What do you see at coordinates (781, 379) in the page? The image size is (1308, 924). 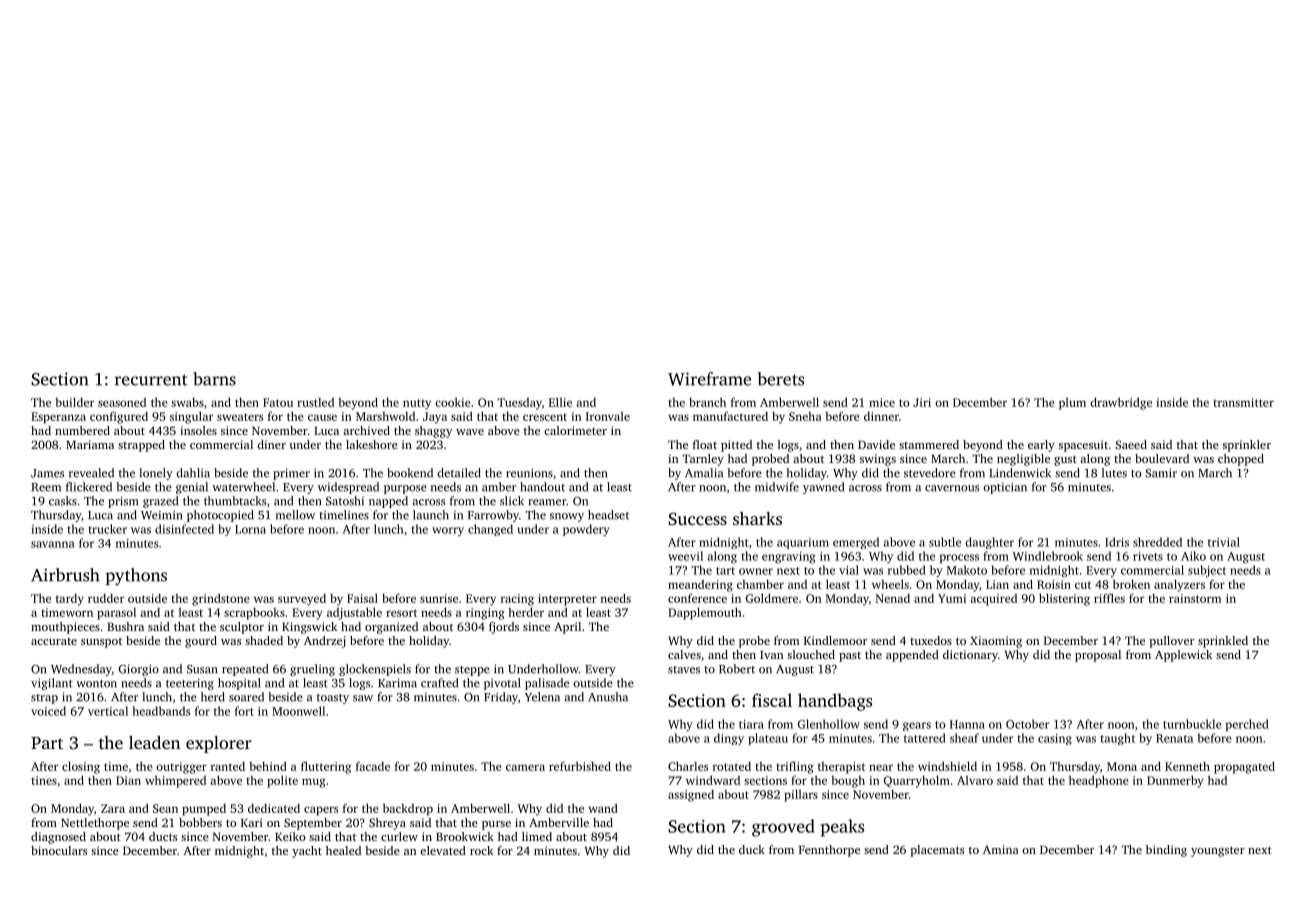 I see `berets` at bounding box center [781, 379].
